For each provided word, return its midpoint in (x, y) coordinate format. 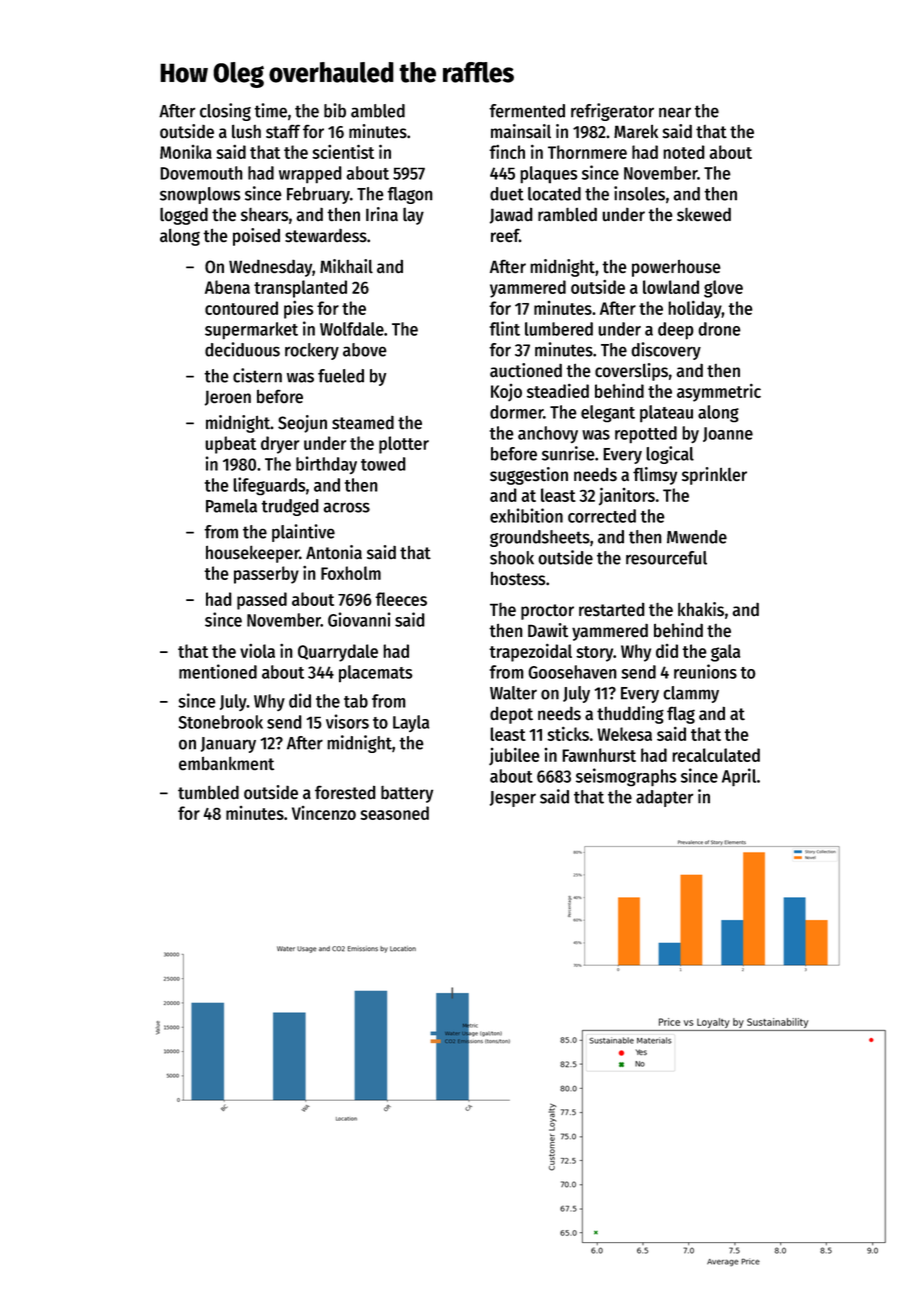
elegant (608, 413)
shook (512, 558)
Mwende (697, 537)
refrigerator (612, 112)
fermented (527, 111)
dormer (516, 412)
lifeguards (269, 486)
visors (347, 721)
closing (225, 112)
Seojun (302, 424)
